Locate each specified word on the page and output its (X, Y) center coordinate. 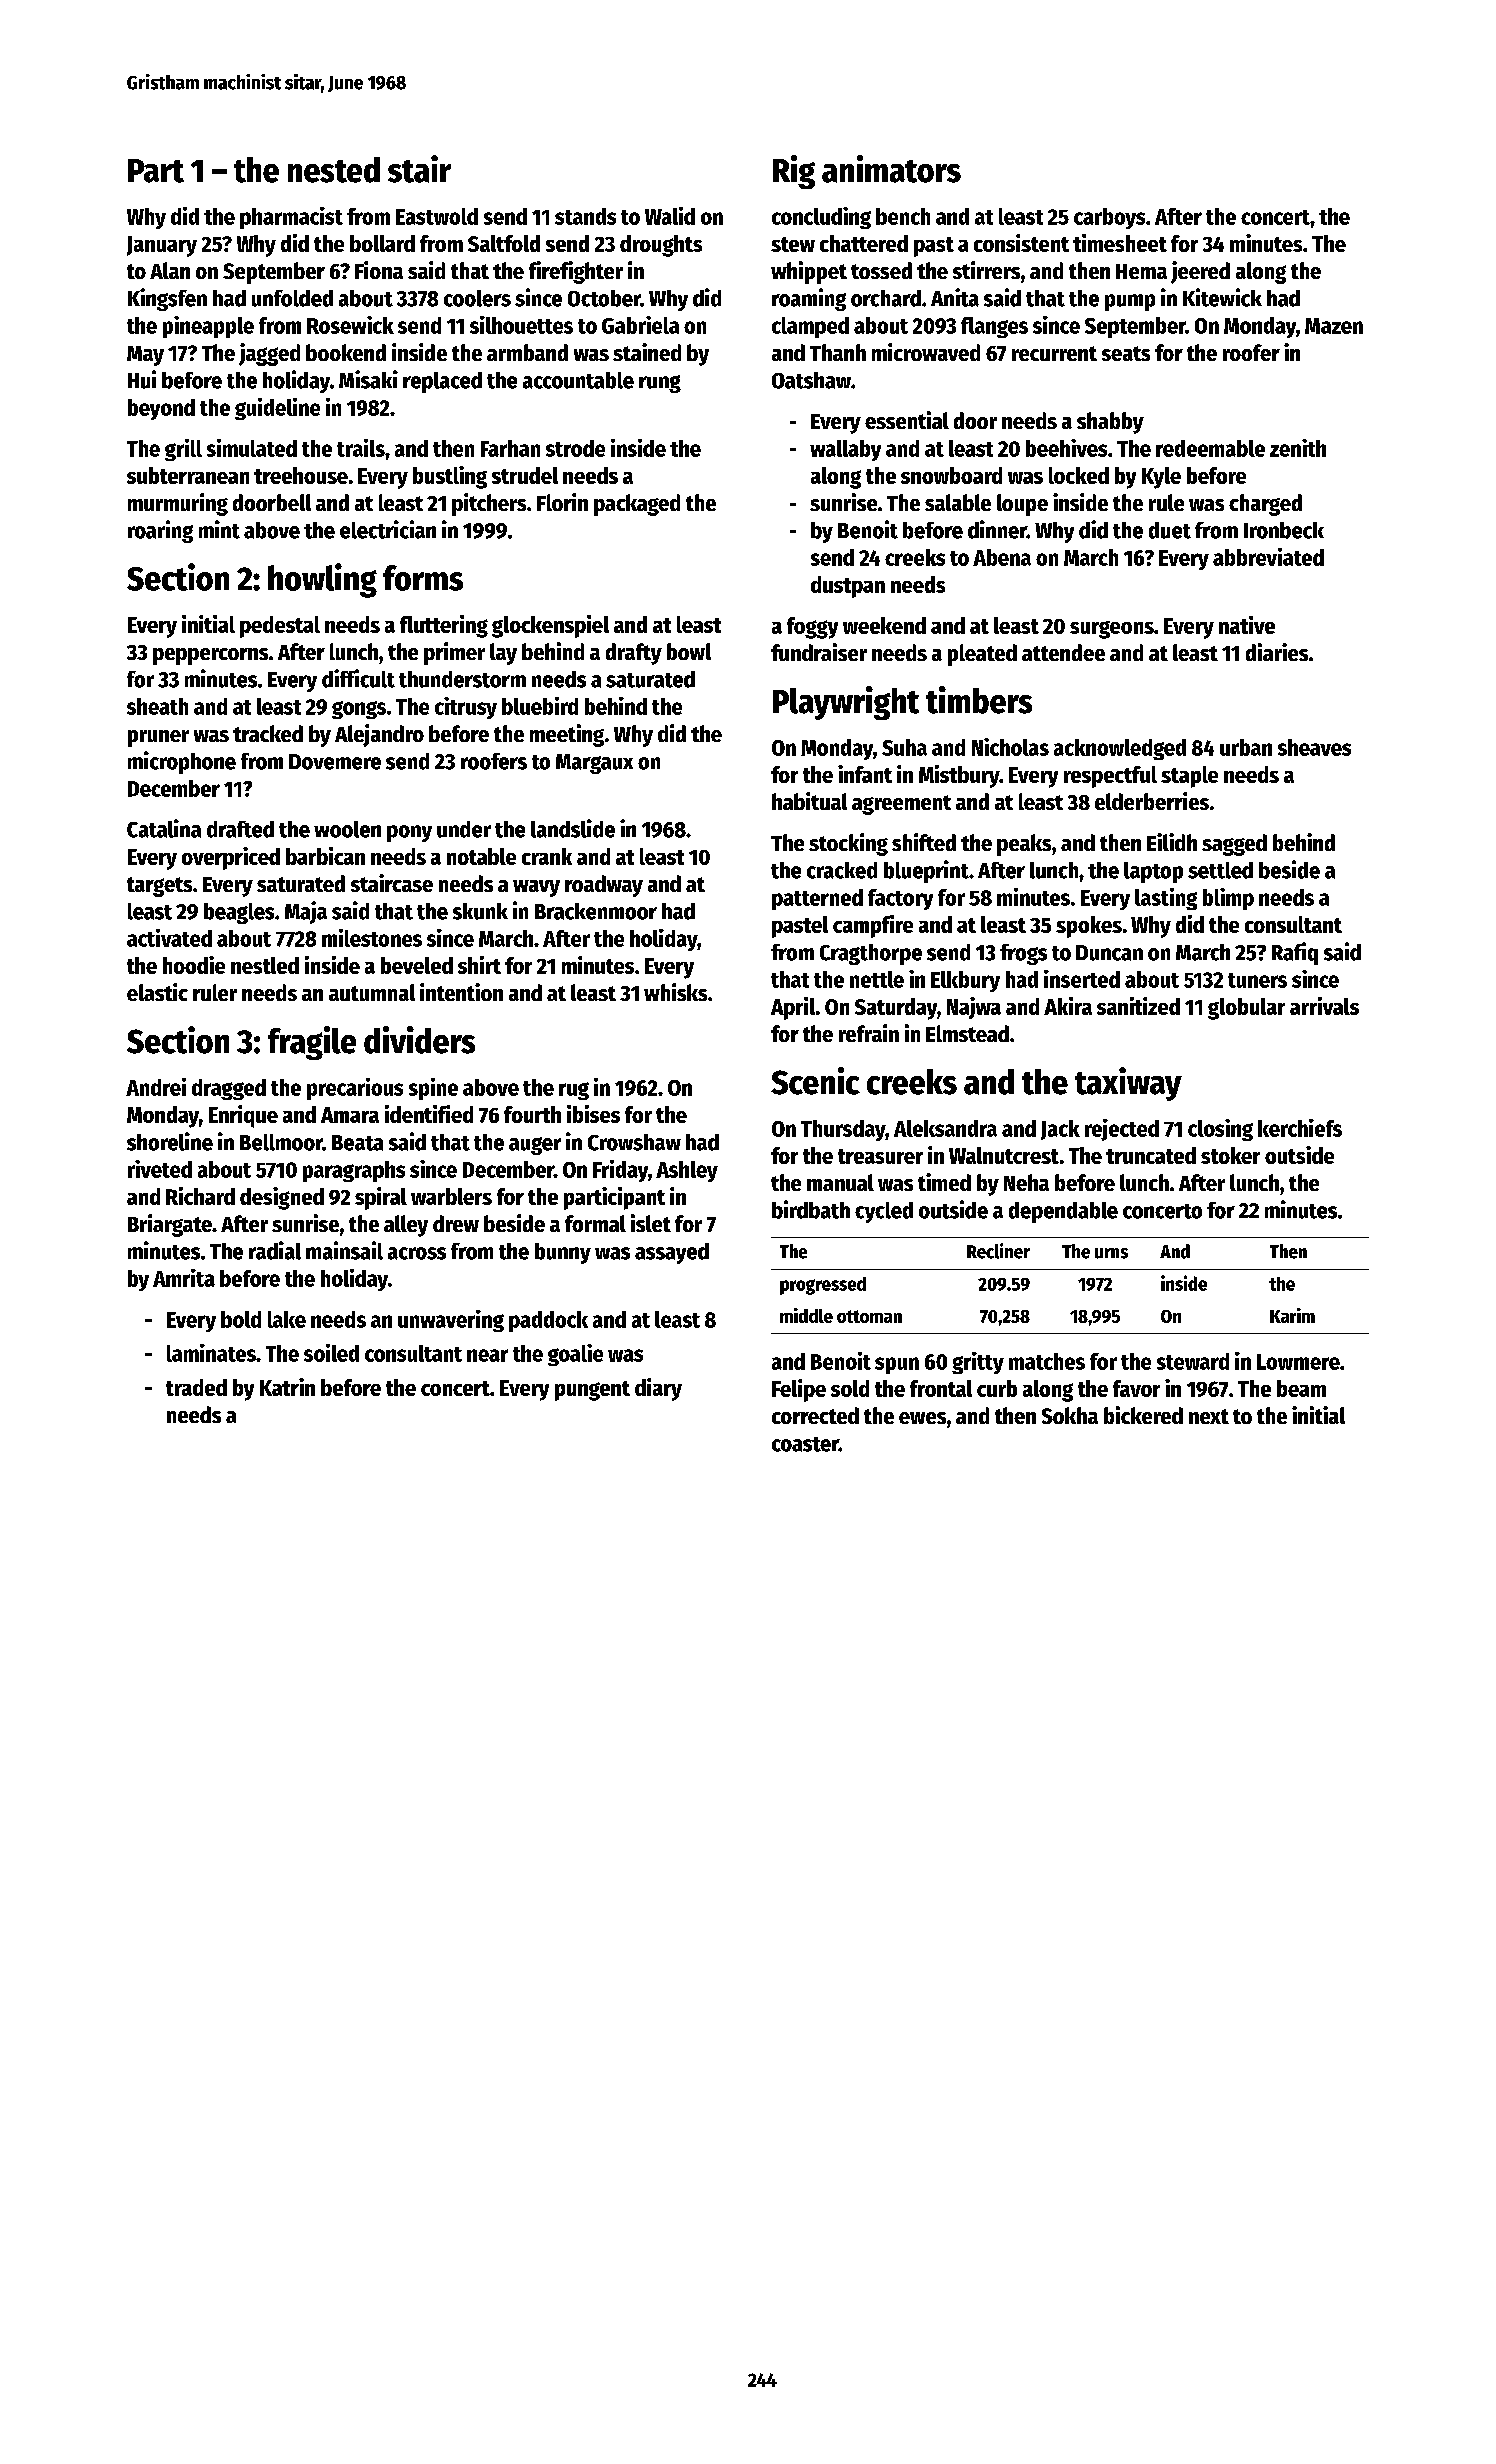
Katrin (287, 1387)
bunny (563, 1253)
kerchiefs (1300, 1128)
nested (334, 170)
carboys (1109, 218)
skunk (480, 911)
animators (891, 169)
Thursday (843, 1130)
